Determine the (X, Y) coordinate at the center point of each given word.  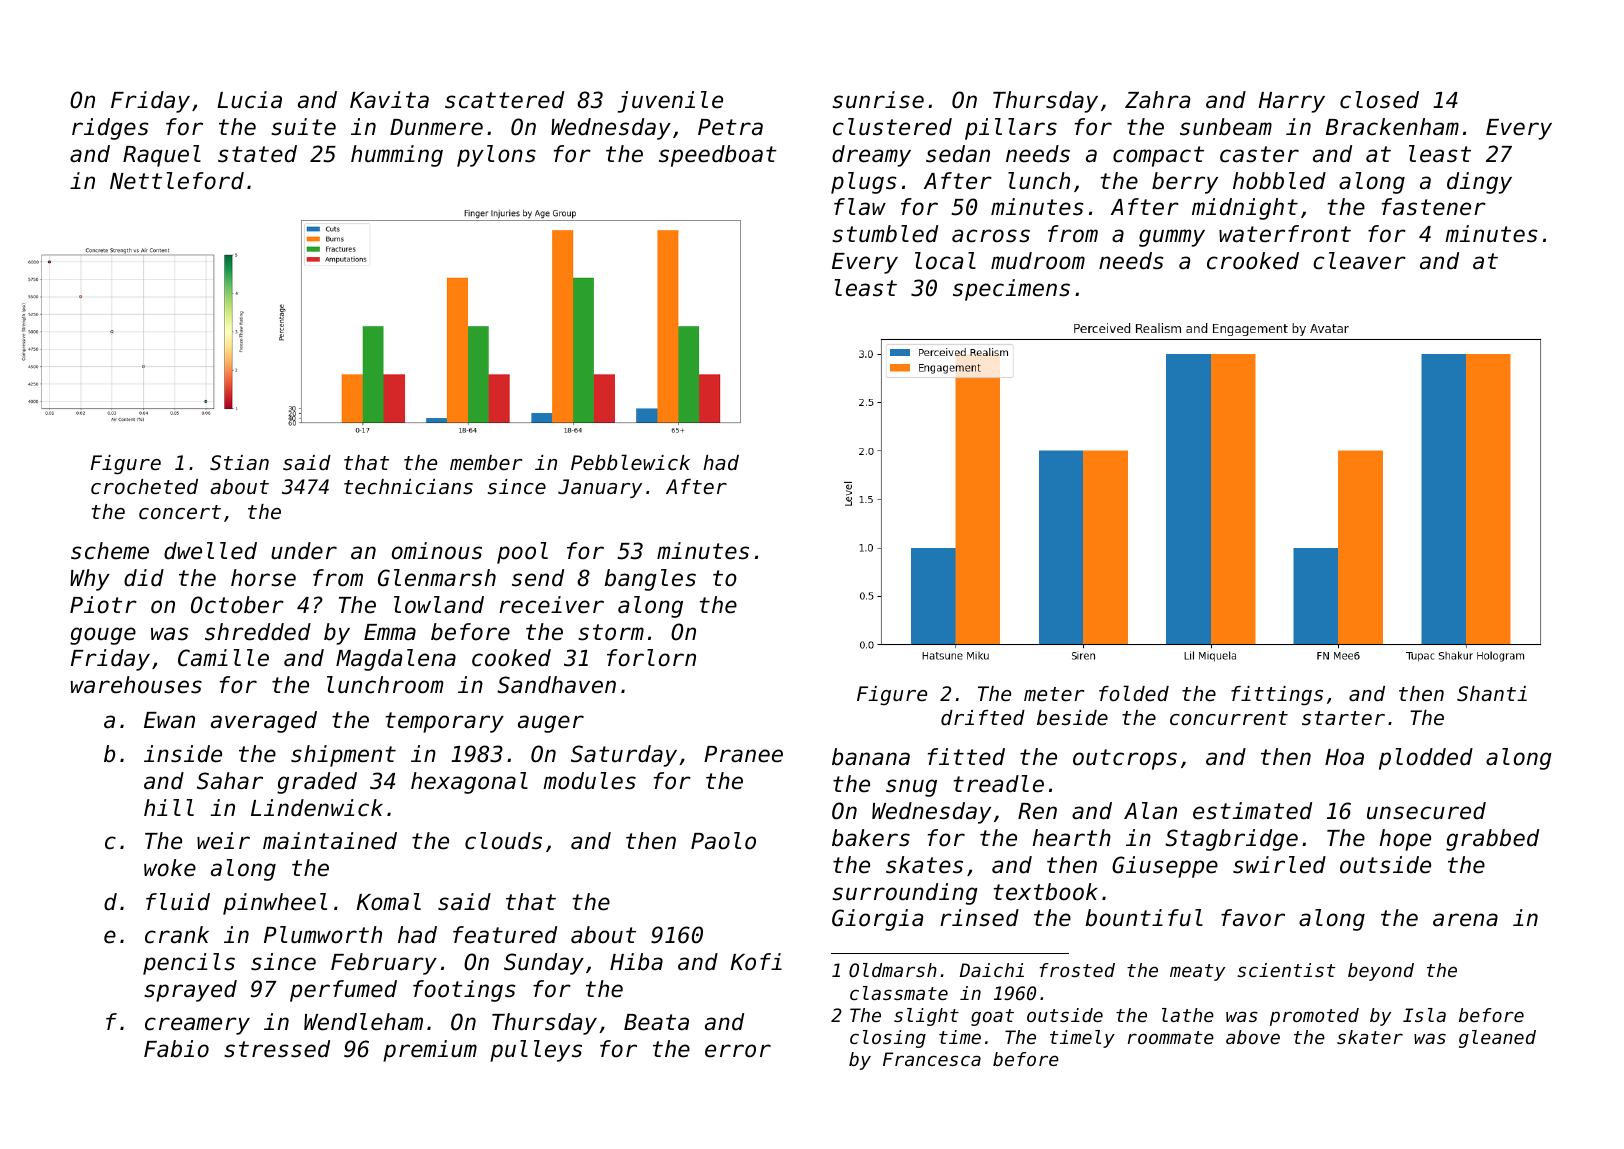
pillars (1011, 129)
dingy (1479, 183)
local (945, 261)
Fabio (176, 1049)
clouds (503, 841)
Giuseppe (1165, 867)
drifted (983, 718)
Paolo (723, 841)
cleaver (1359, 261)
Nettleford (177, 181)
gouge (103, 636)
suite (303, 127)
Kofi (756, 962)
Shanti (1492, 694)
